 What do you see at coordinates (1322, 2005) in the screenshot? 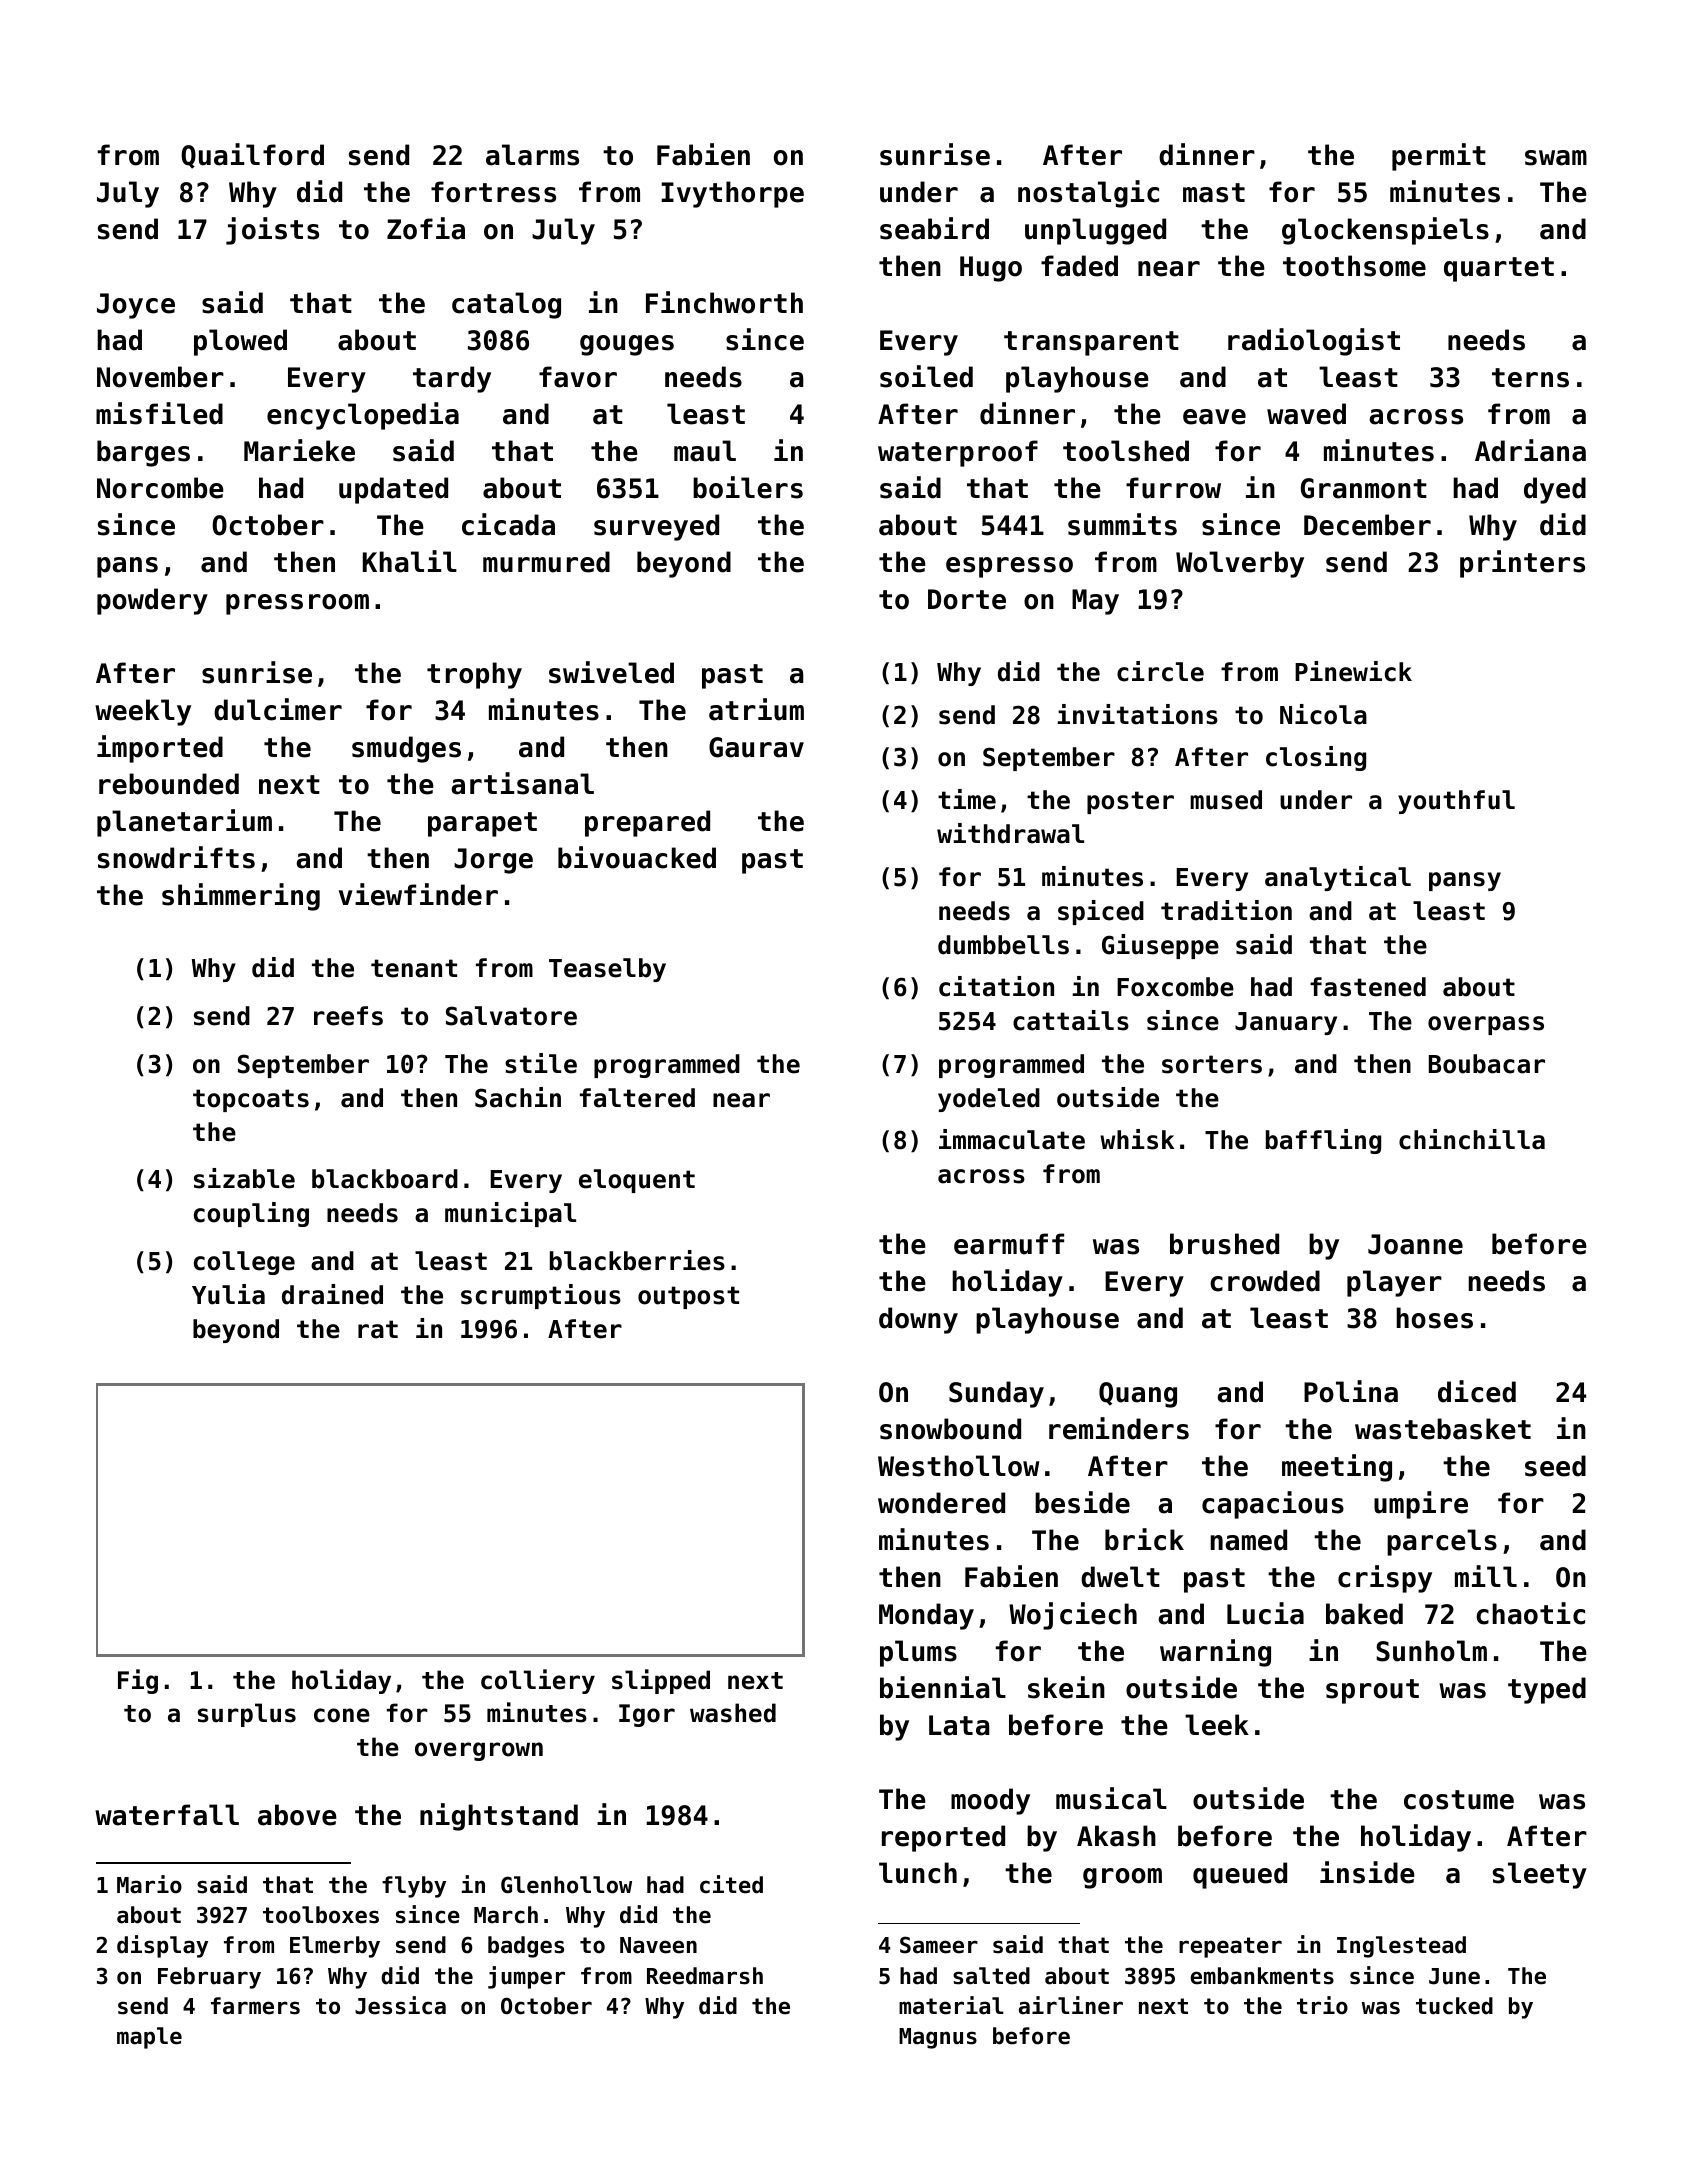
I see `trio` at bounding box center [1322, 2005].
